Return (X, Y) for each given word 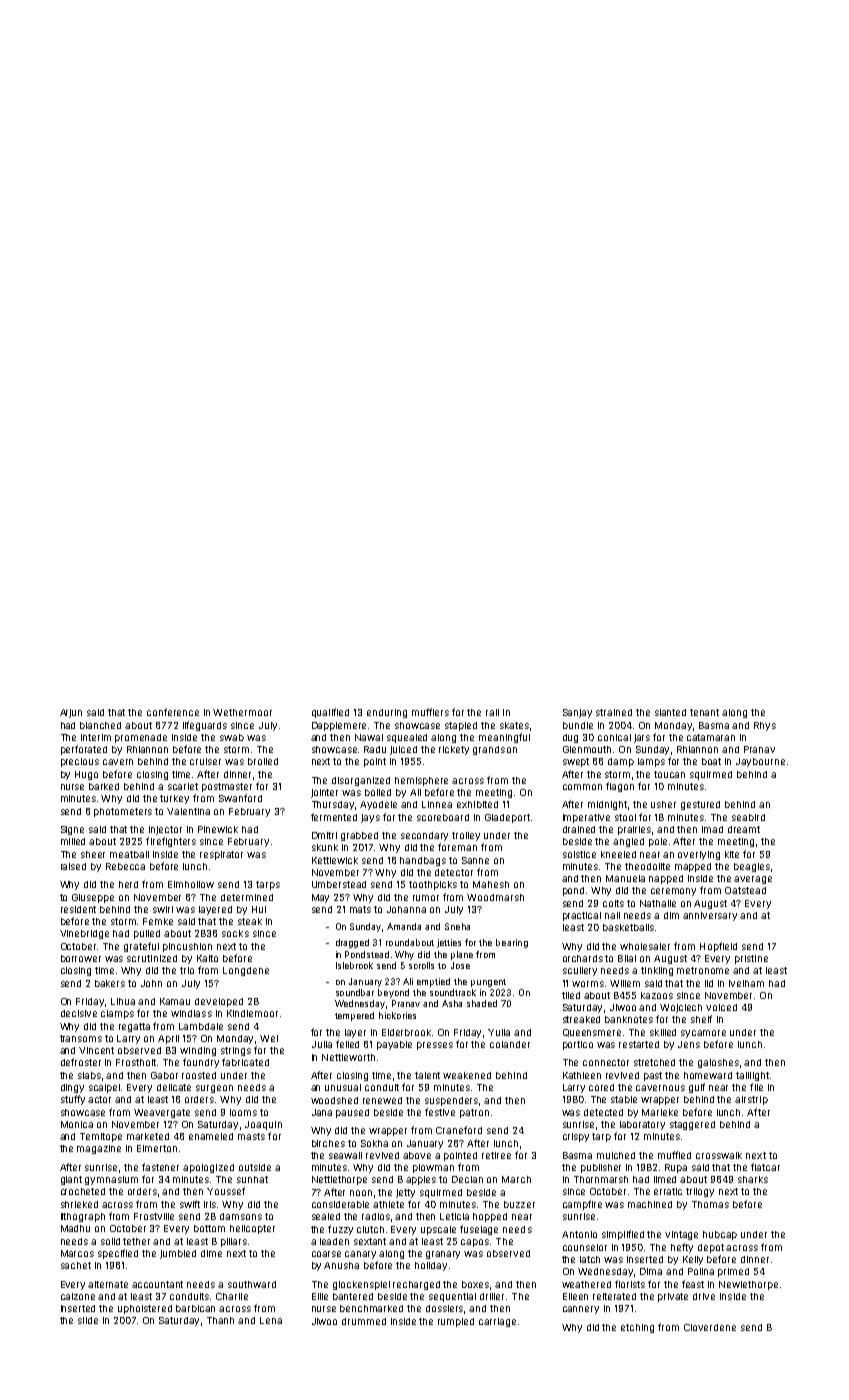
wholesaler (645, 946)
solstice (579, 854)
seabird (748, 817)
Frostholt (136, 1062)
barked (104, 786)
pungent (488, 983)
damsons (241, 1216)
